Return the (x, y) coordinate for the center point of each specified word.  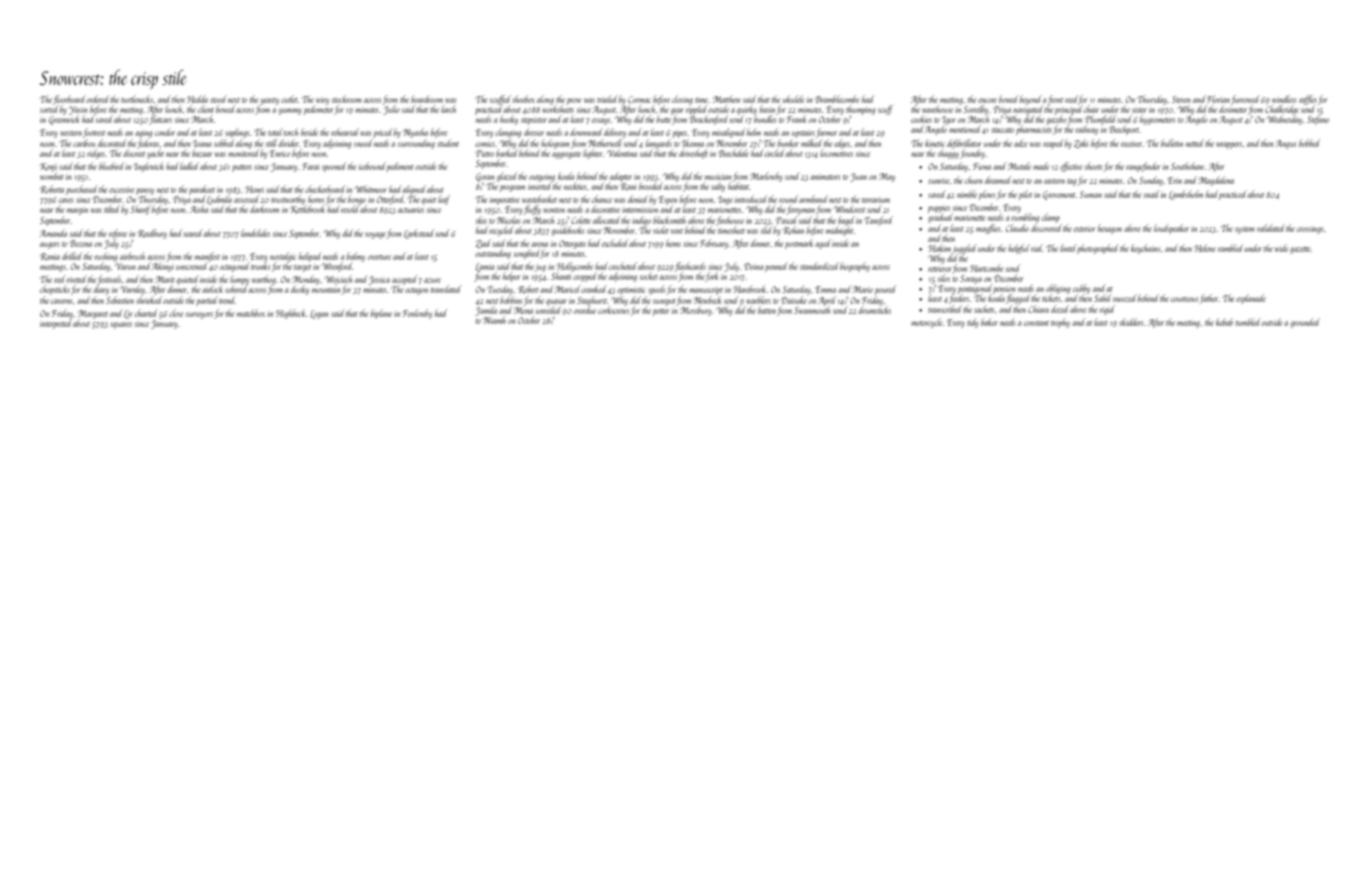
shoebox (523, 99)
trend (227, 300)
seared (193, 233)
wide (1281, 248)
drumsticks (874, 310)
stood (218, 99)
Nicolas (509, 220)
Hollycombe (574, 267)
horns (316, 199)
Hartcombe (986, 268)
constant (1036, 323)
